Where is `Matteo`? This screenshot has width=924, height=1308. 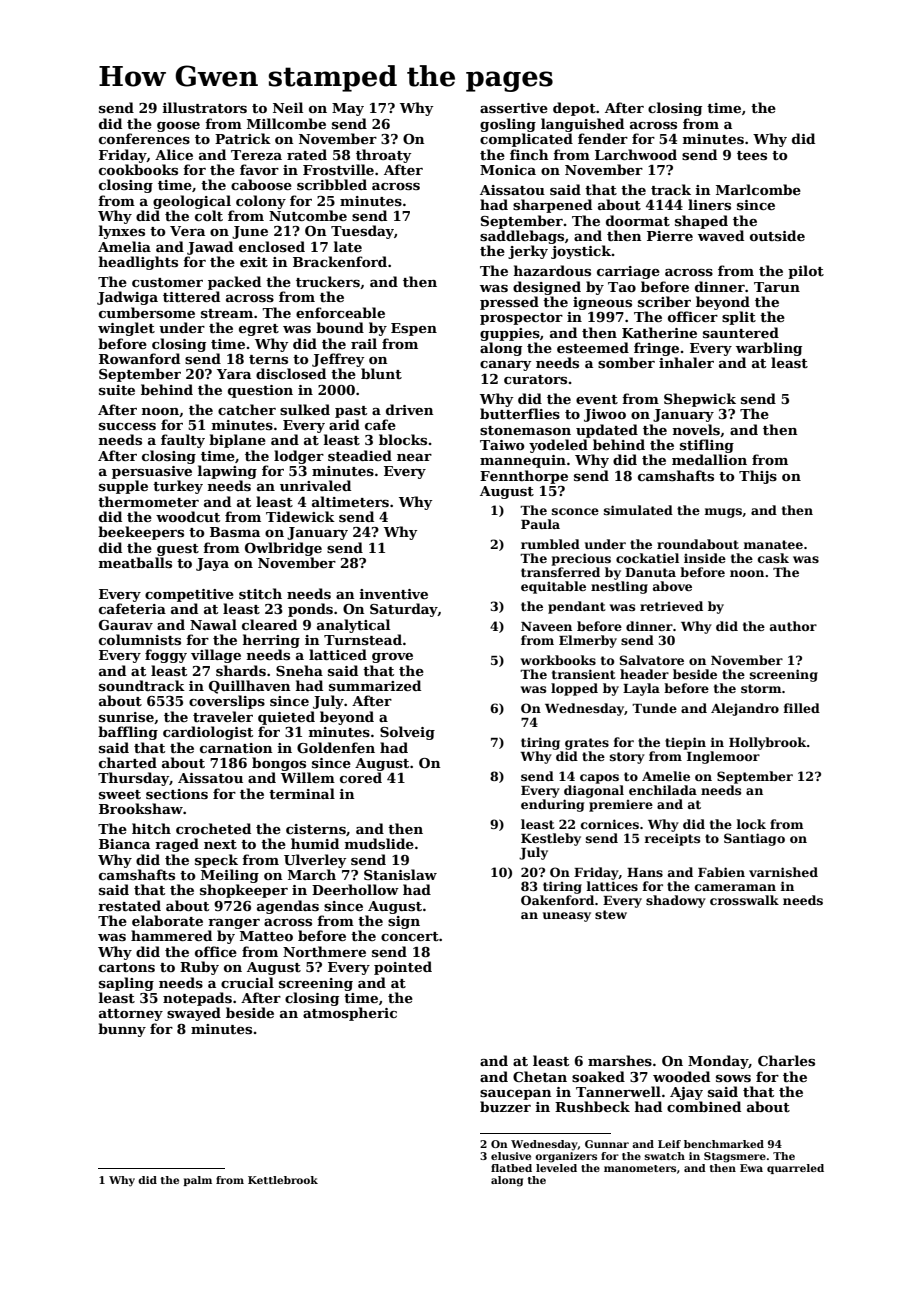 Matteo is located at coordinates (266, 936).
